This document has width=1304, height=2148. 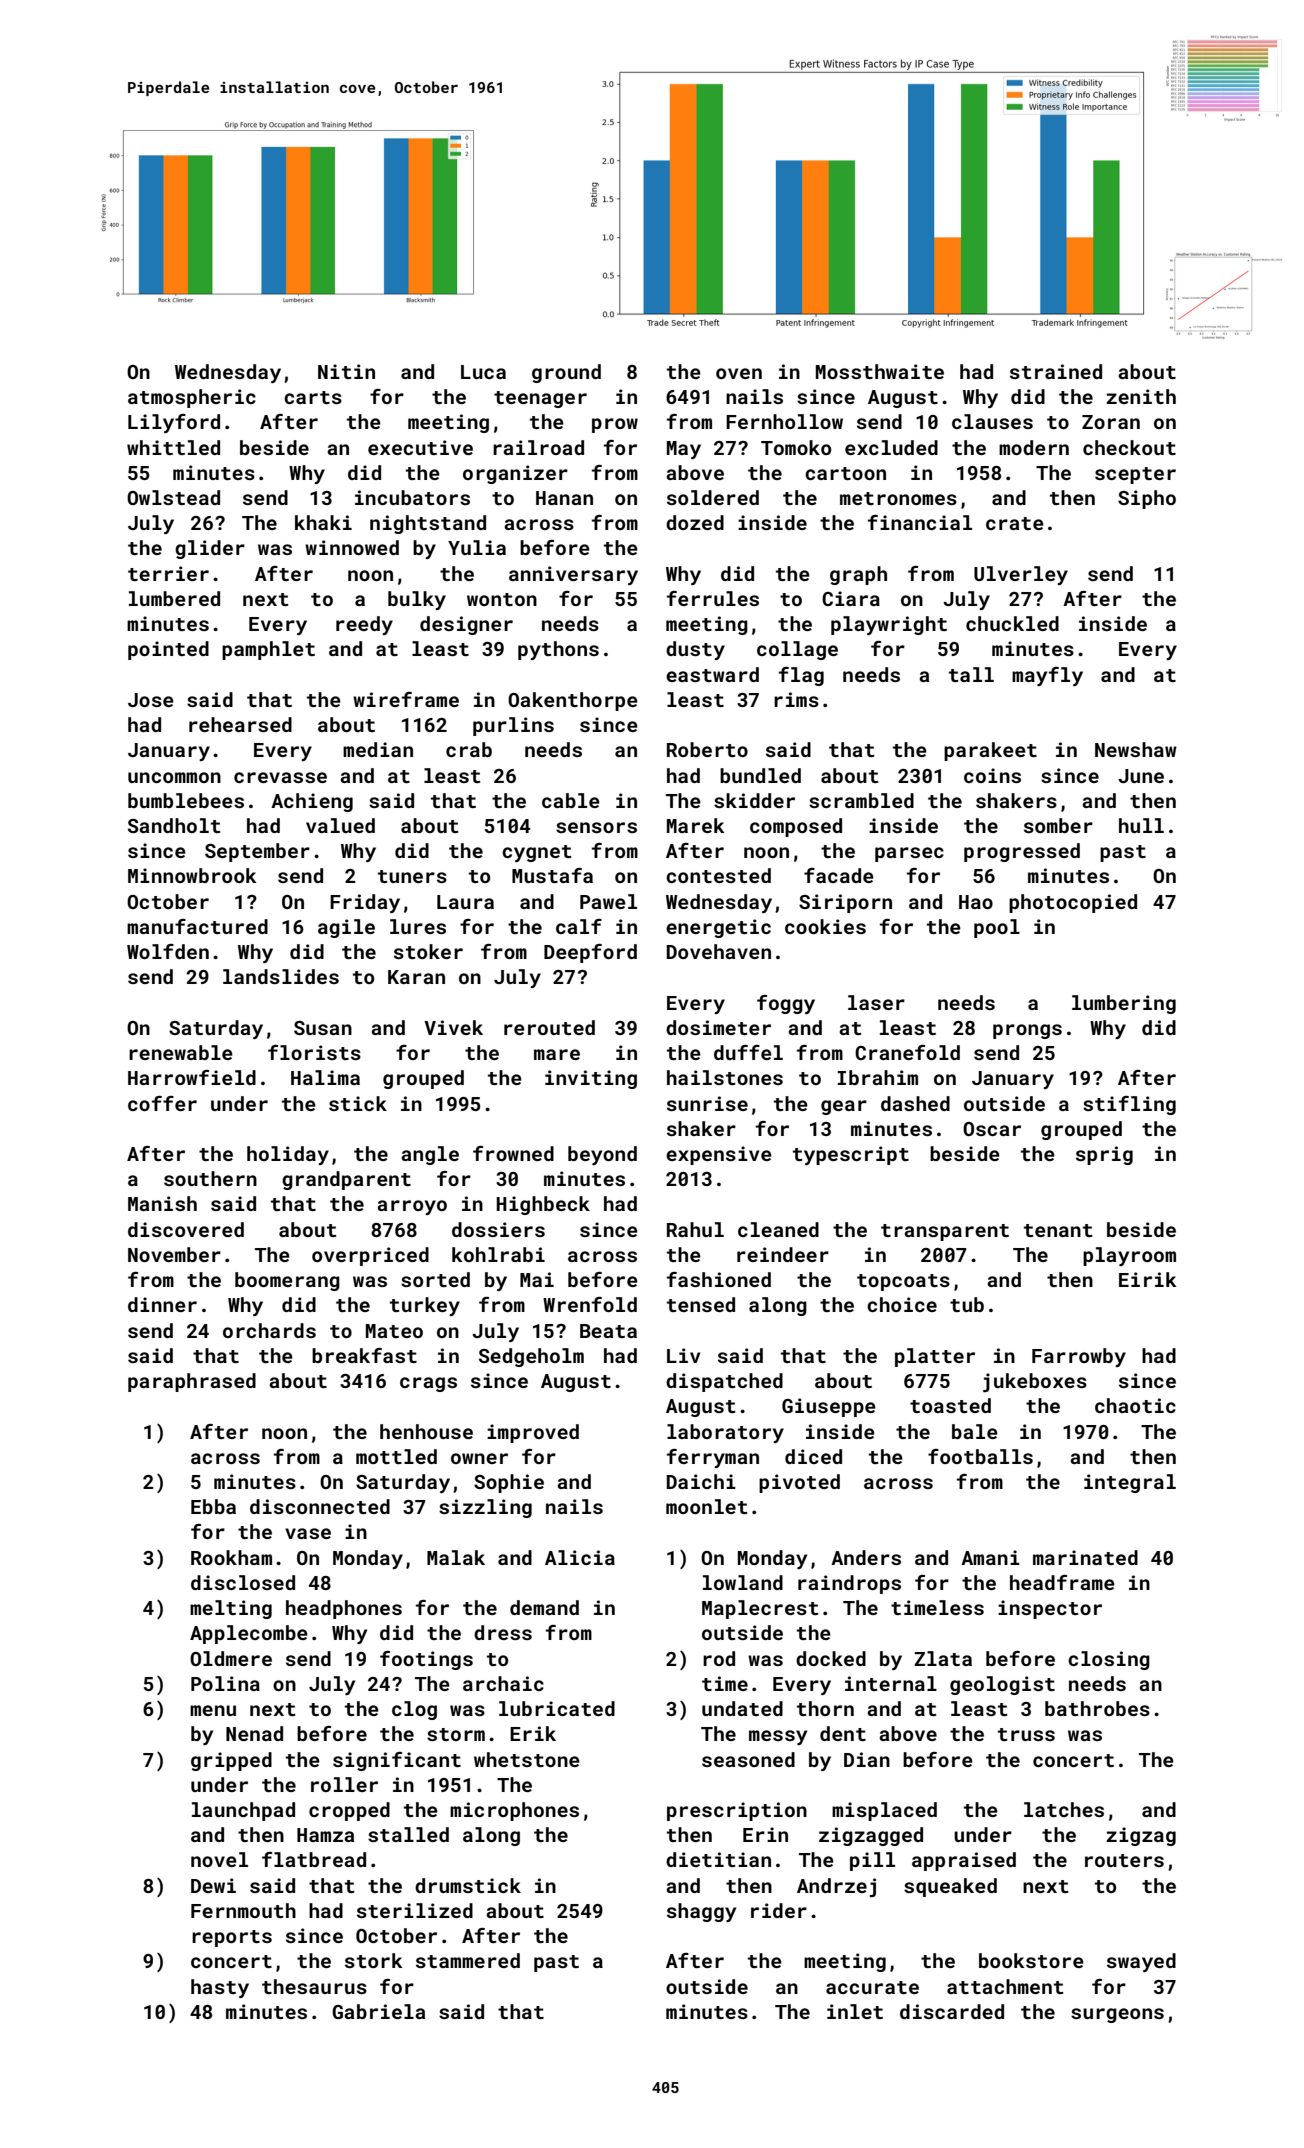 What do you see at coordinates (760, 775) in the document?
I see `bundled` at bounding box center [760, 775].
